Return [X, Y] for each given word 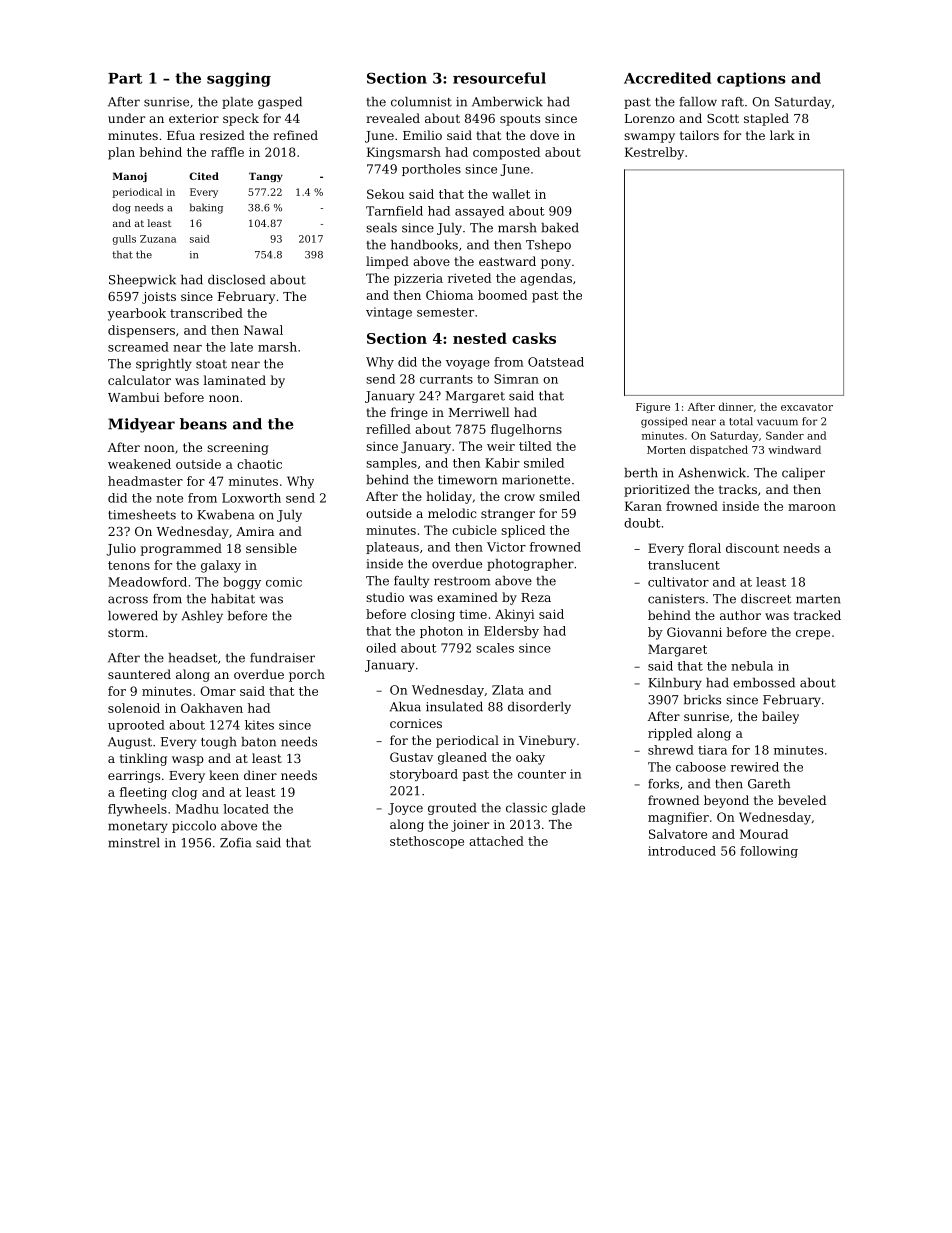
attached [496, 841]
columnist [421, 102]
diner [260, 775]
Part [125, 78]
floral [704, 548]
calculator [139, 380]
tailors [699, 135]
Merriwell [479, 412]
